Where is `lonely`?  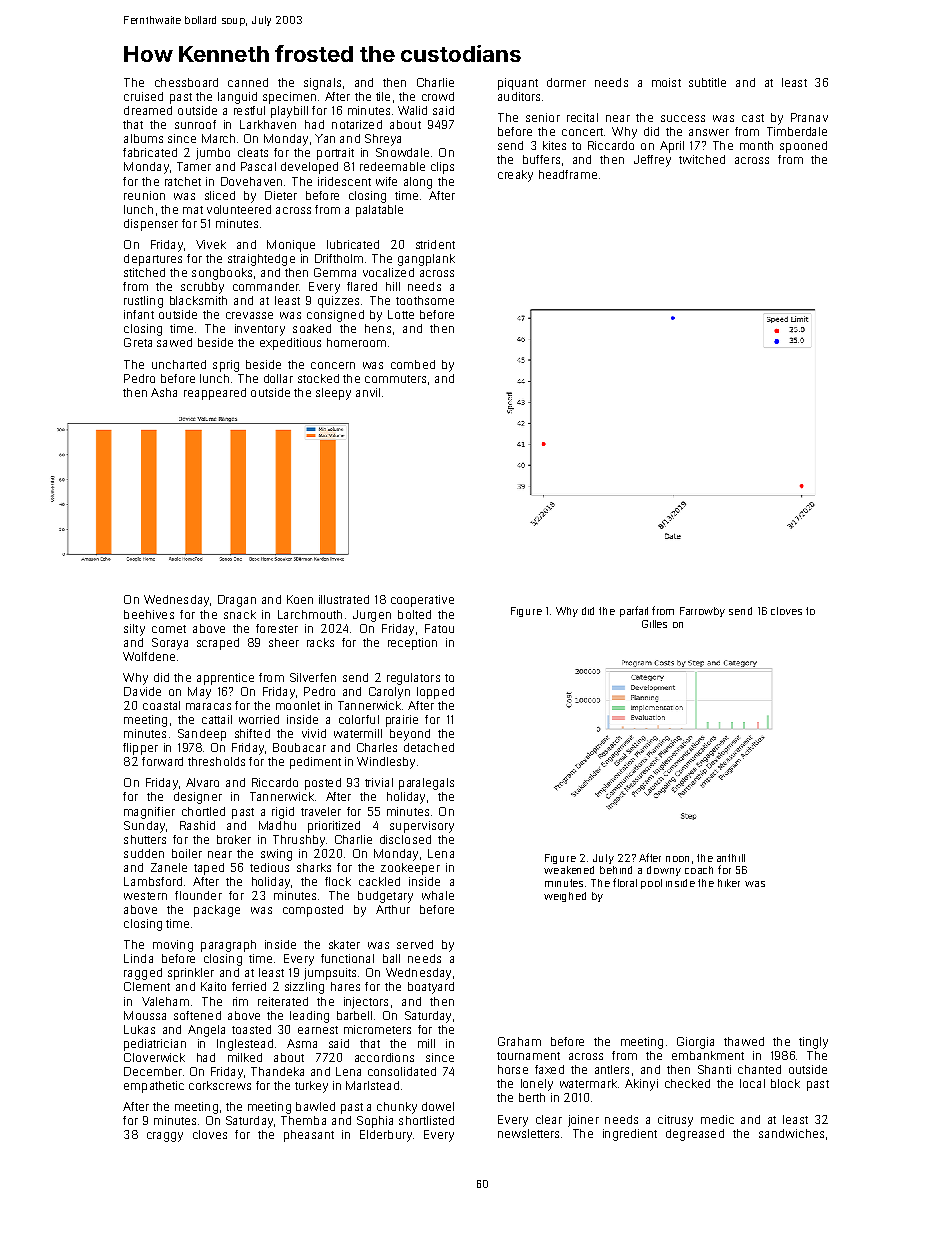 lonely is located at coordinates (537, 1085).
